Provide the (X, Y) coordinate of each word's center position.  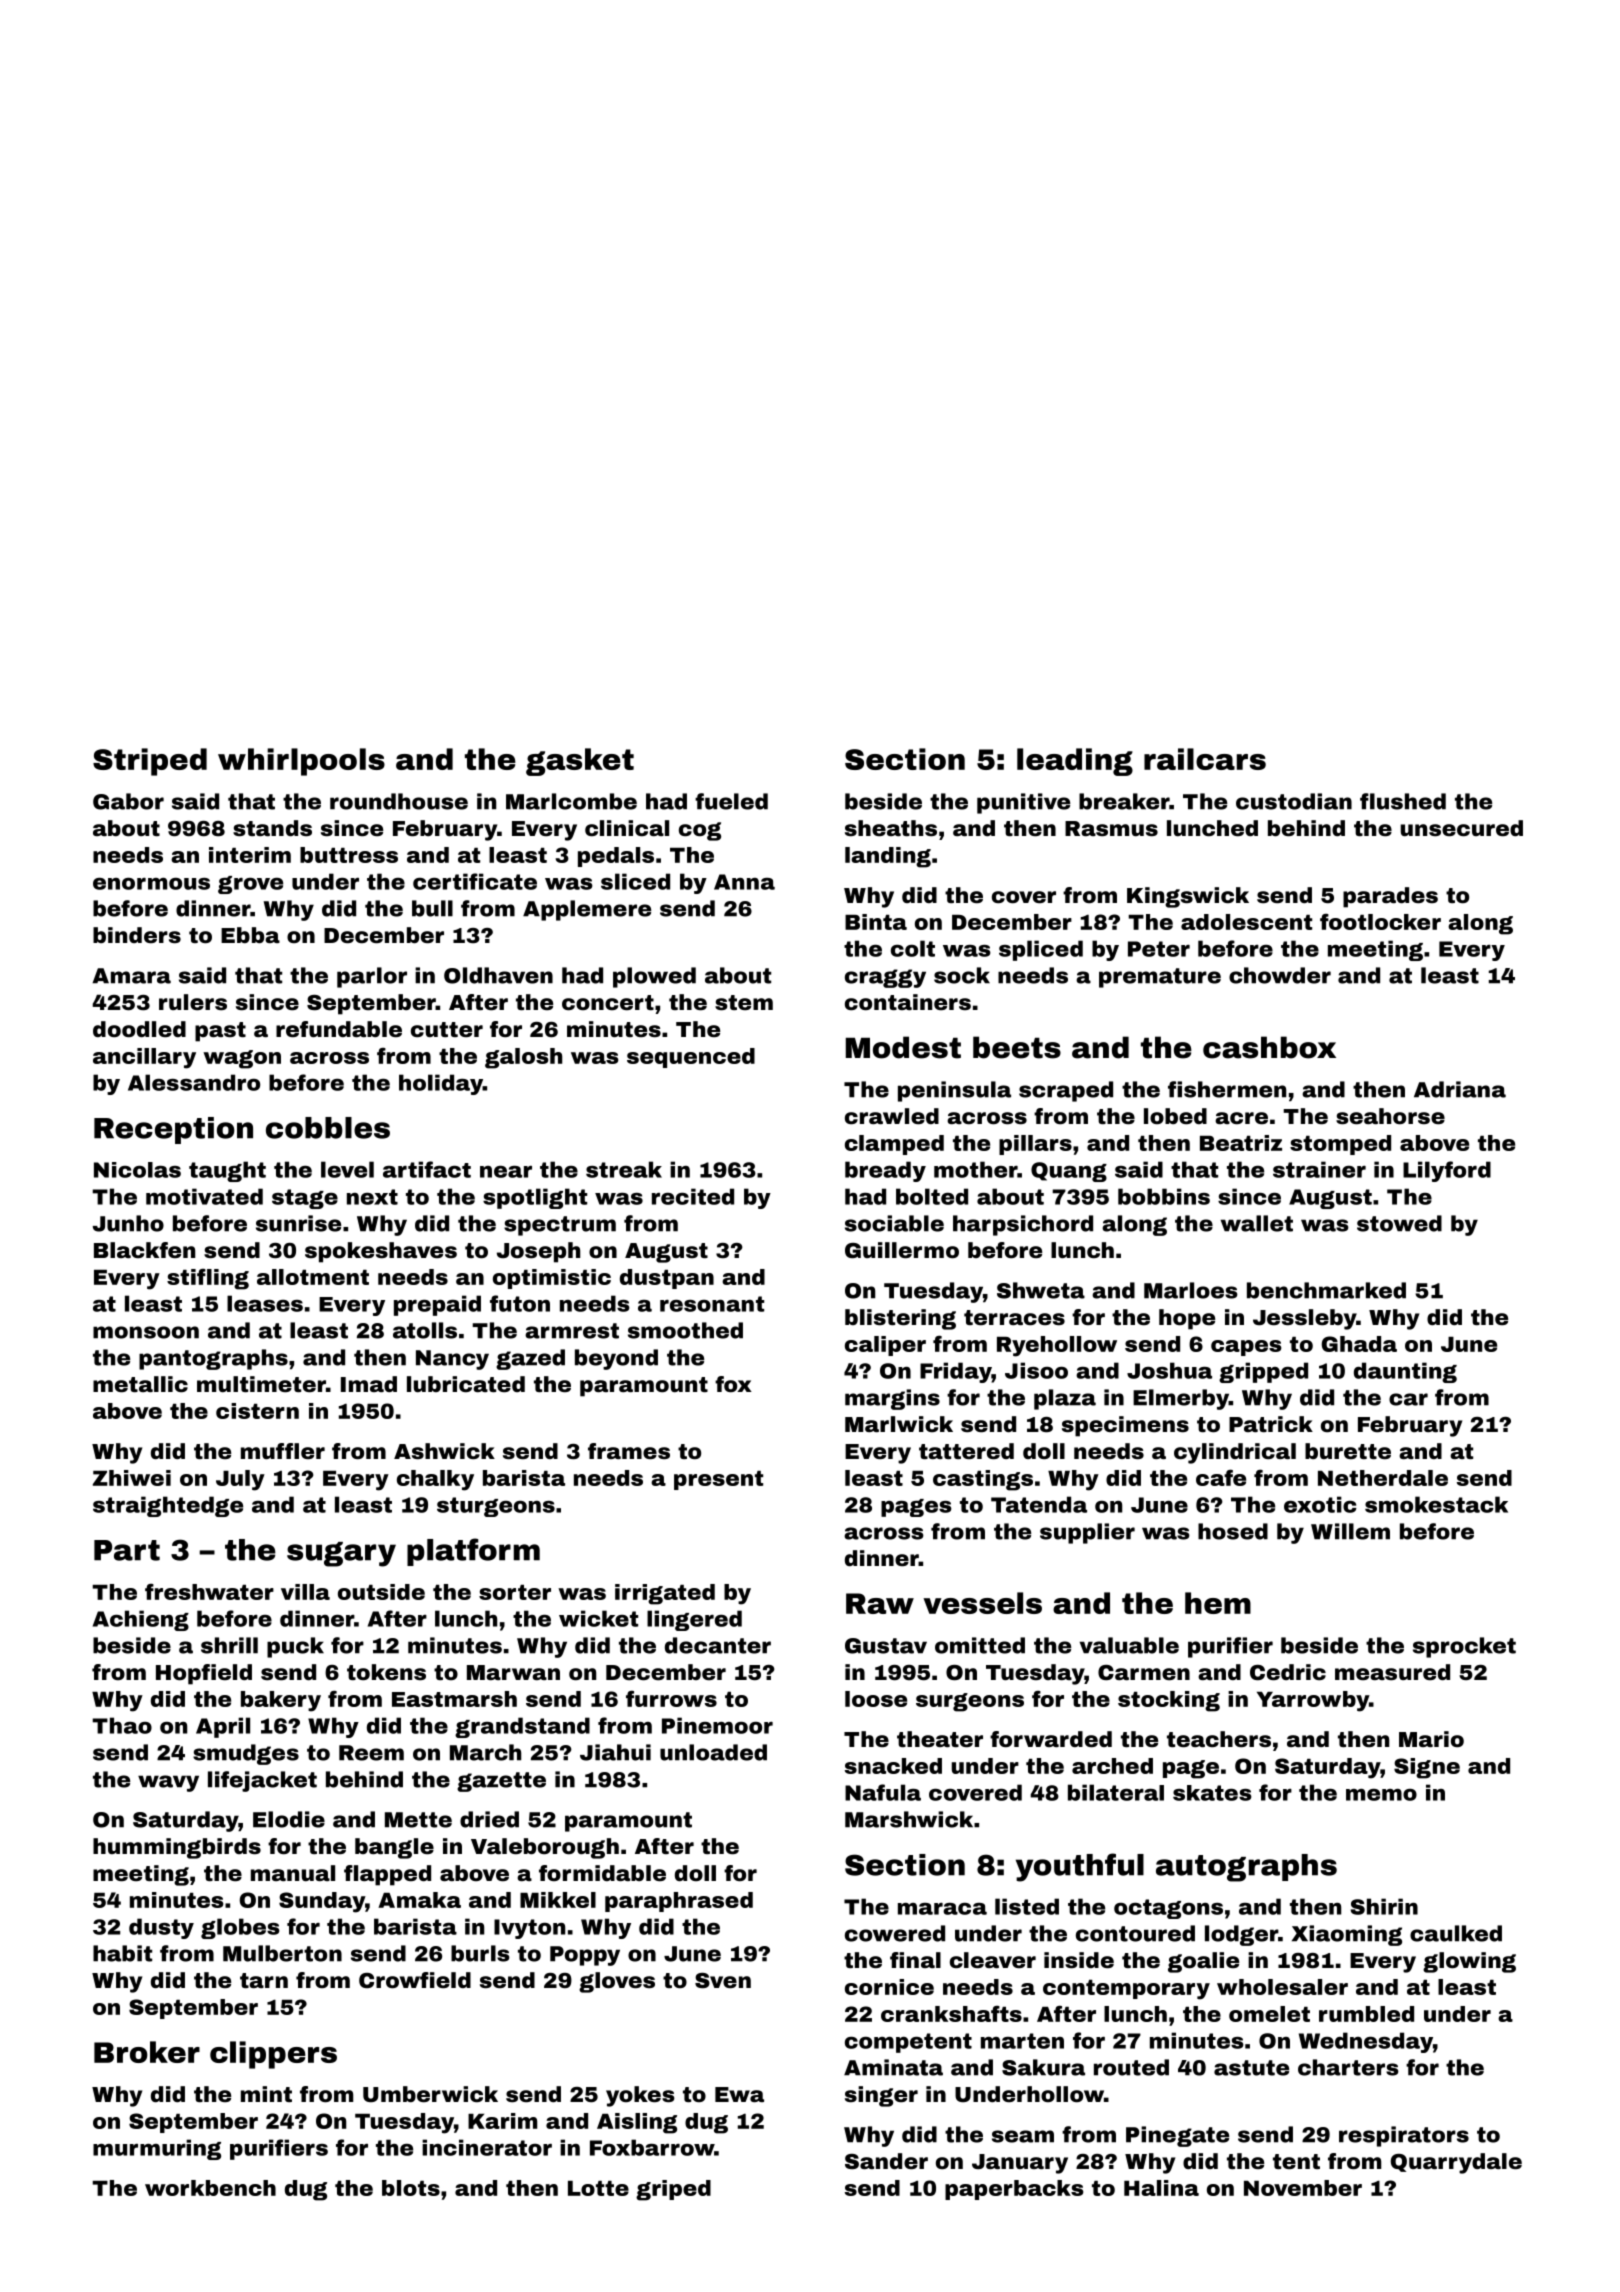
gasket (580, 762)
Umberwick (430, 2094)
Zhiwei (132, 1478)
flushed (1403, 801)
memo (1381, 1795)
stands (272, 828)
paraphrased (679, 1902)
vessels (982, 1603)
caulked (1456, 1933)
